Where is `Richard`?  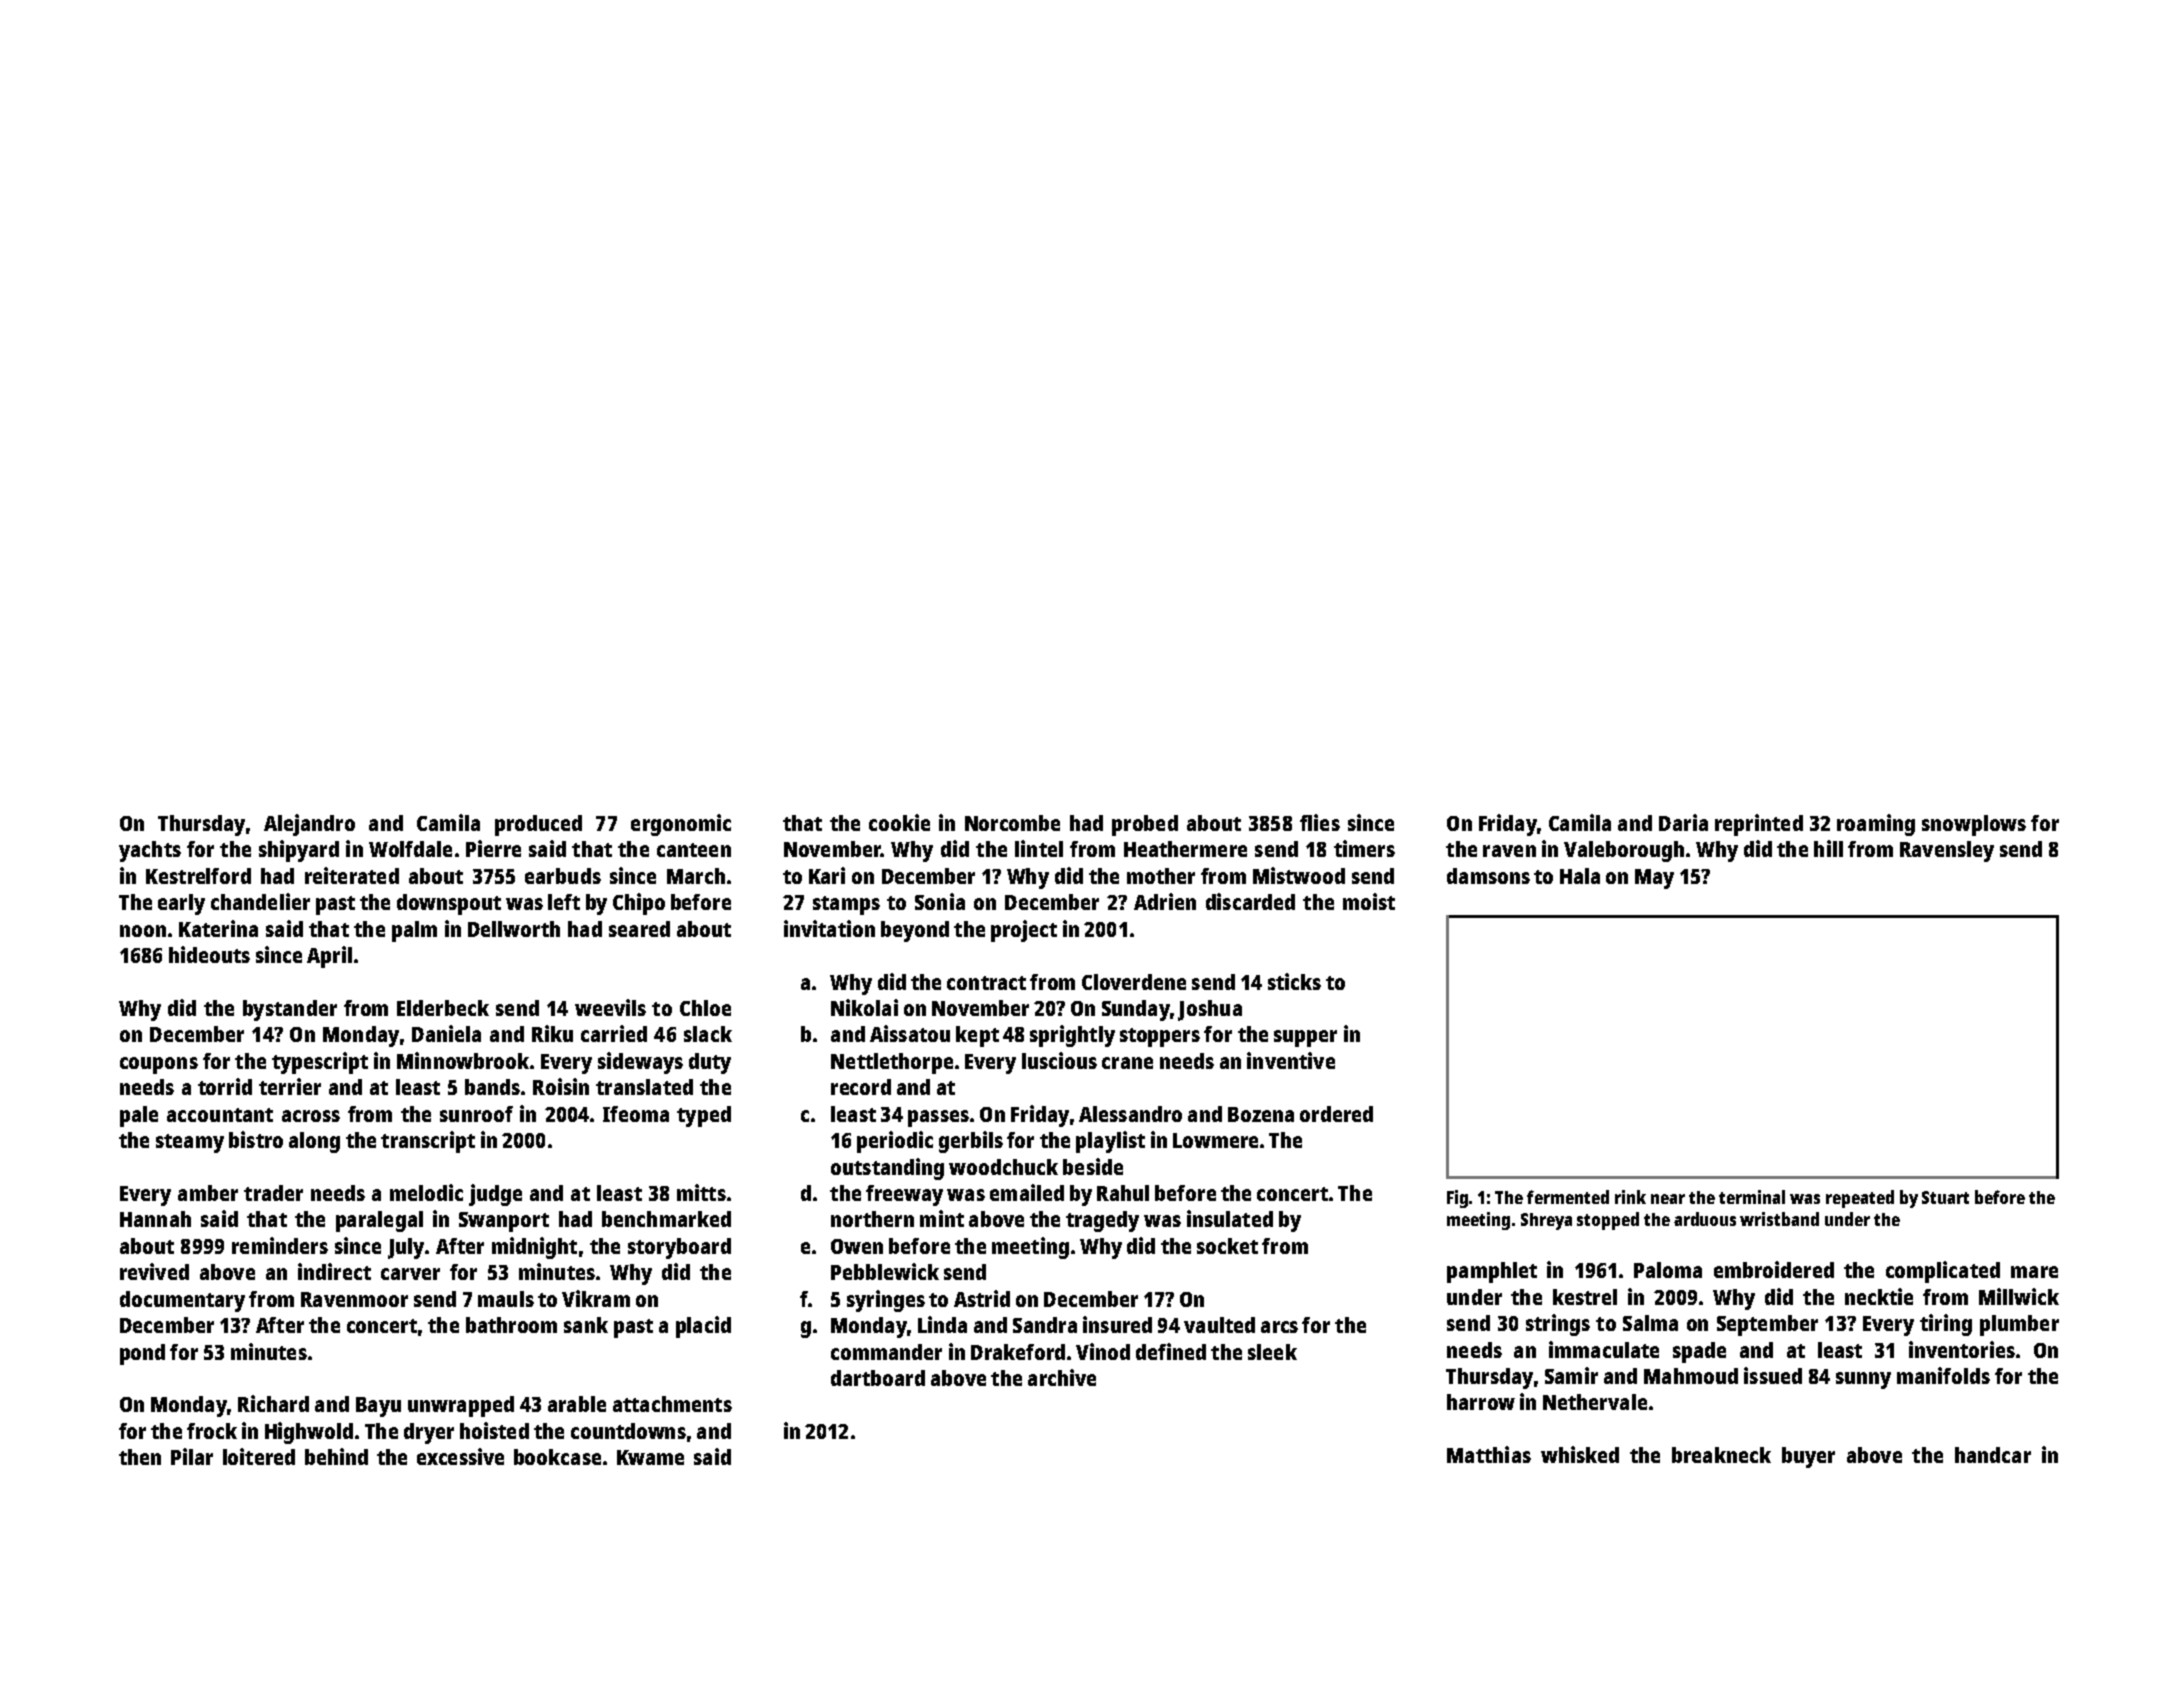 Richard is located at coordinates (273, 1403).
